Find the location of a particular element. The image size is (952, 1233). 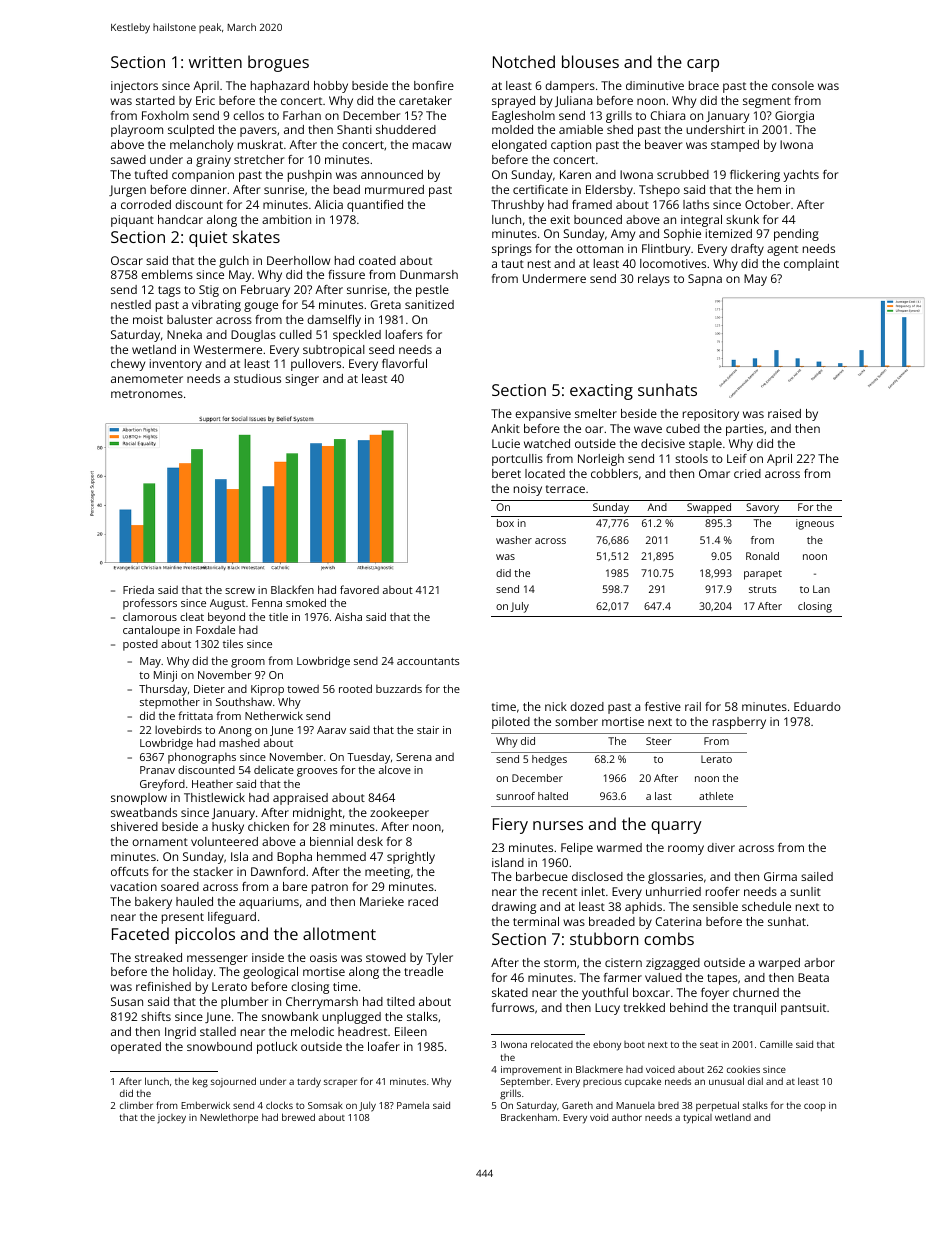

singer is located at coordinates (302, 380).
